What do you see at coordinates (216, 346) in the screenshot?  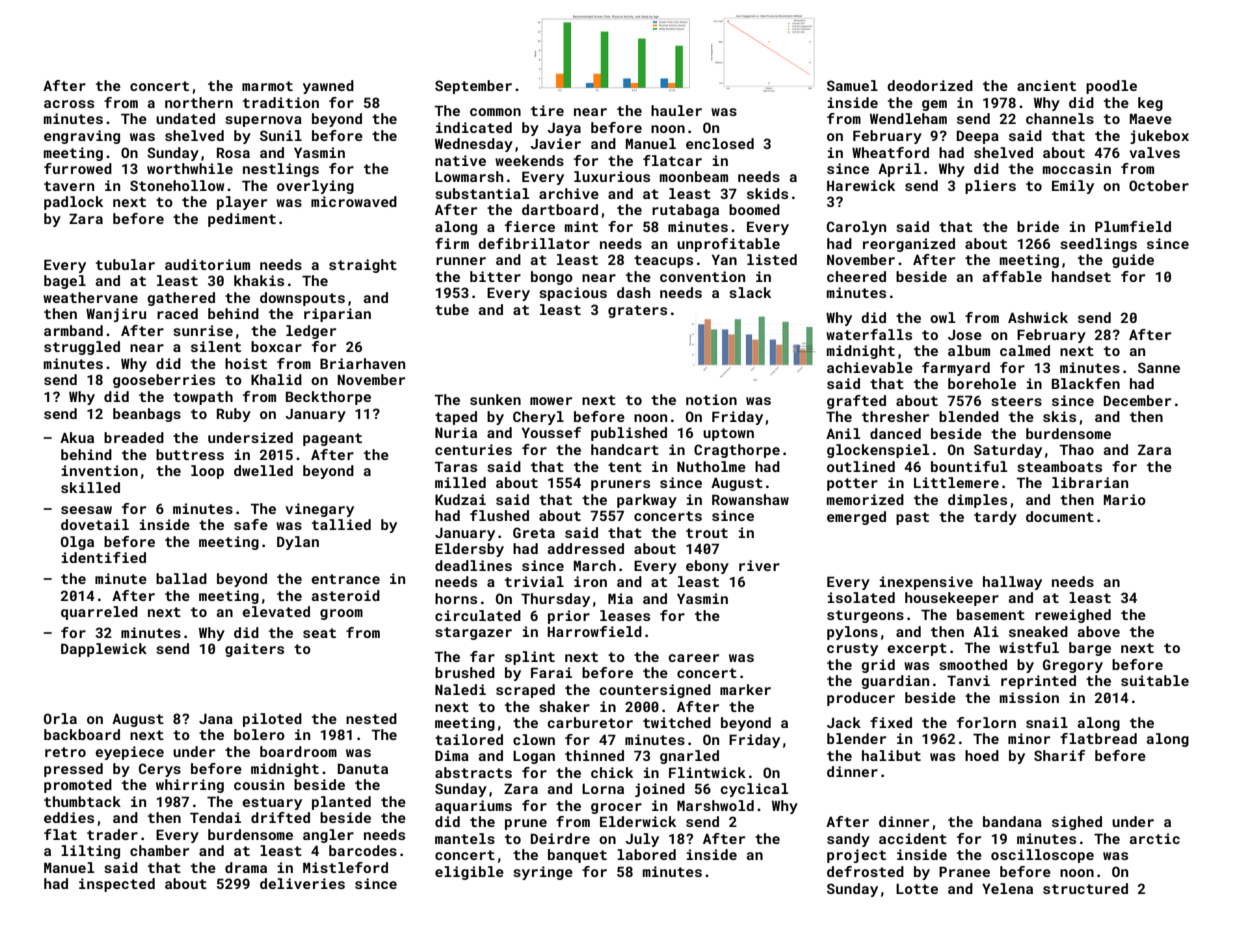 I see `silent` at bounding box center [216, 346].
